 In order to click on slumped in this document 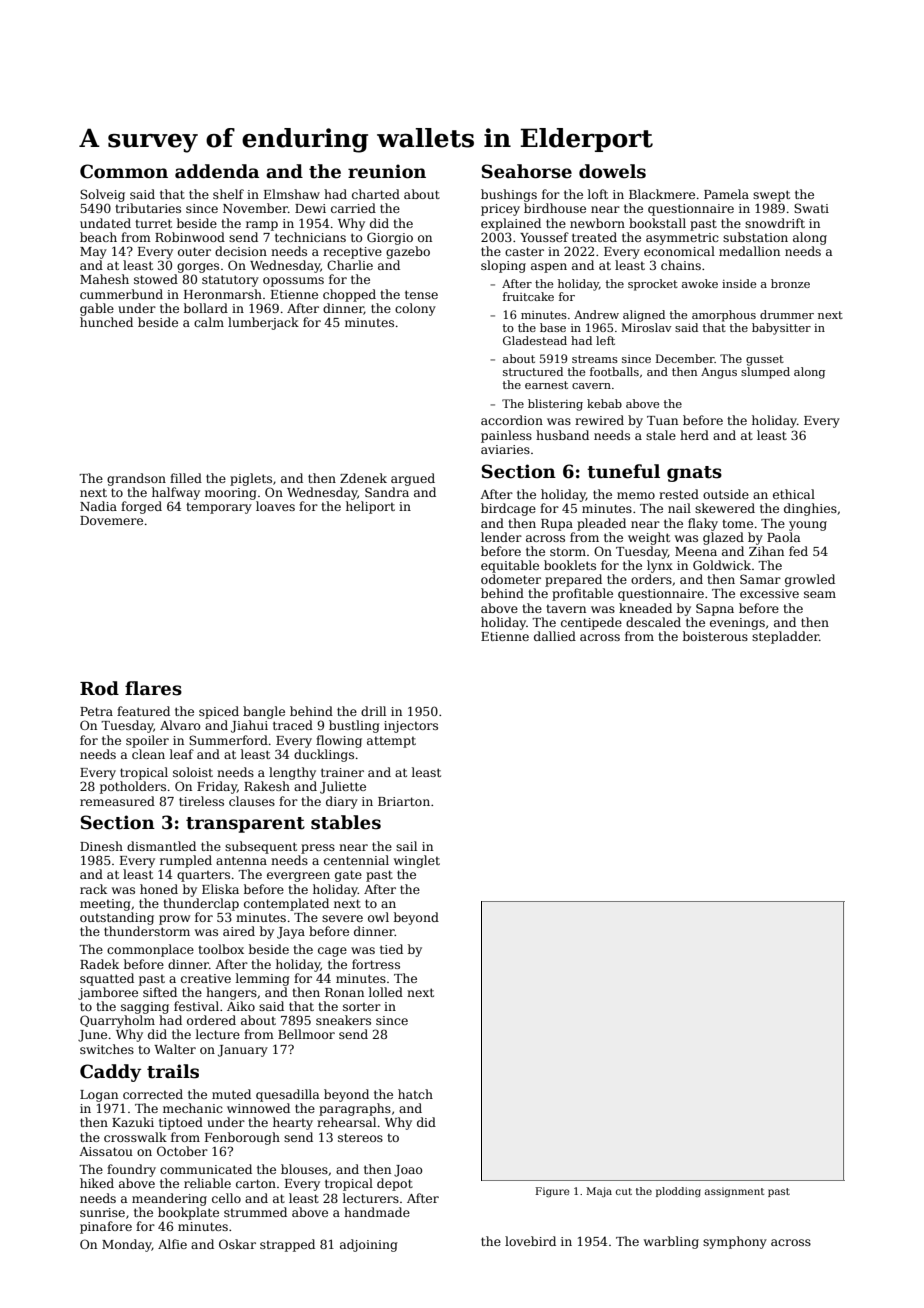, I will do `click(765, 373)`.
